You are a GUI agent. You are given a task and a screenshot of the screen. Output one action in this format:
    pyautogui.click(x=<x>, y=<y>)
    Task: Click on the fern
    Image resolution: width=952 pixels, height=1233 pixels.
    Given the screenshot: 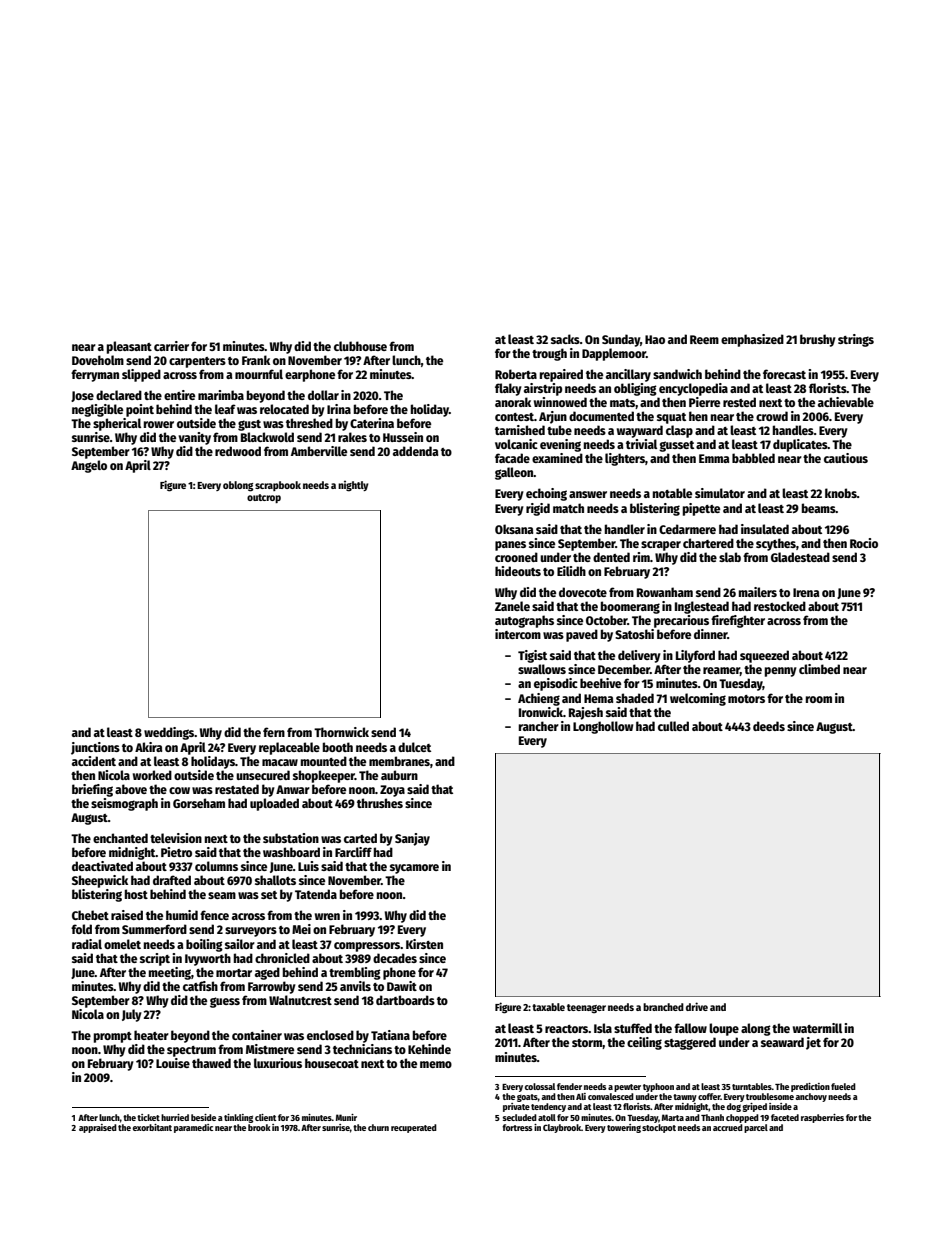 What is the action you would take?
    pyautogui.click(x=274, y=732)
